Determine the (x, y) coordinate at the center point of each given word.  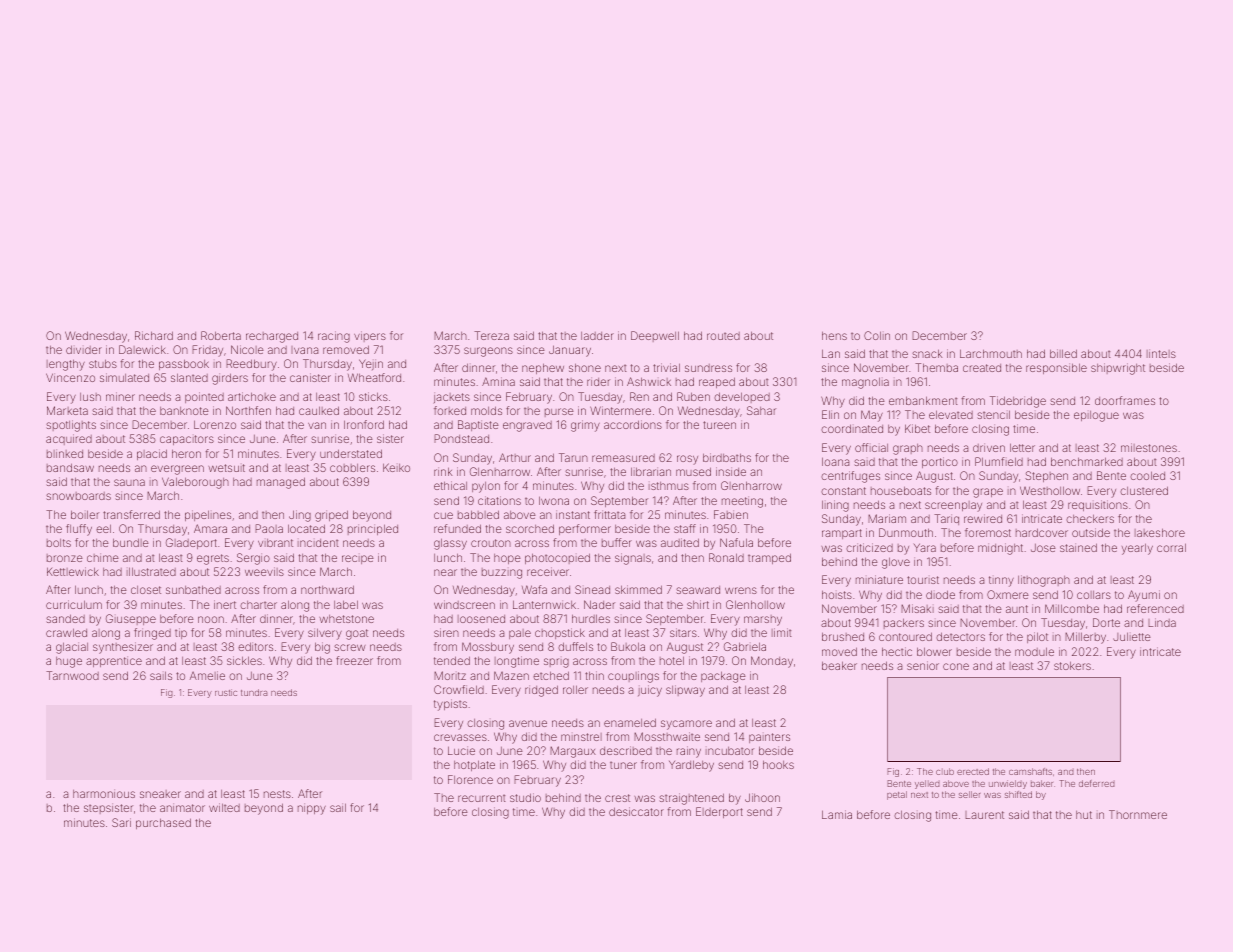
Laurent (984, 815)
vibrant (275, 543)
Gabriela (745, 646)
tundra (254, 692)
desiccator (636, 811)
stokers (1072, 665)
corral (1171, 547)
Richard (154, 335)
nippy (312, 809)
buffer (617, 542)
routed (723, 336)
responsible (1056, 368)
